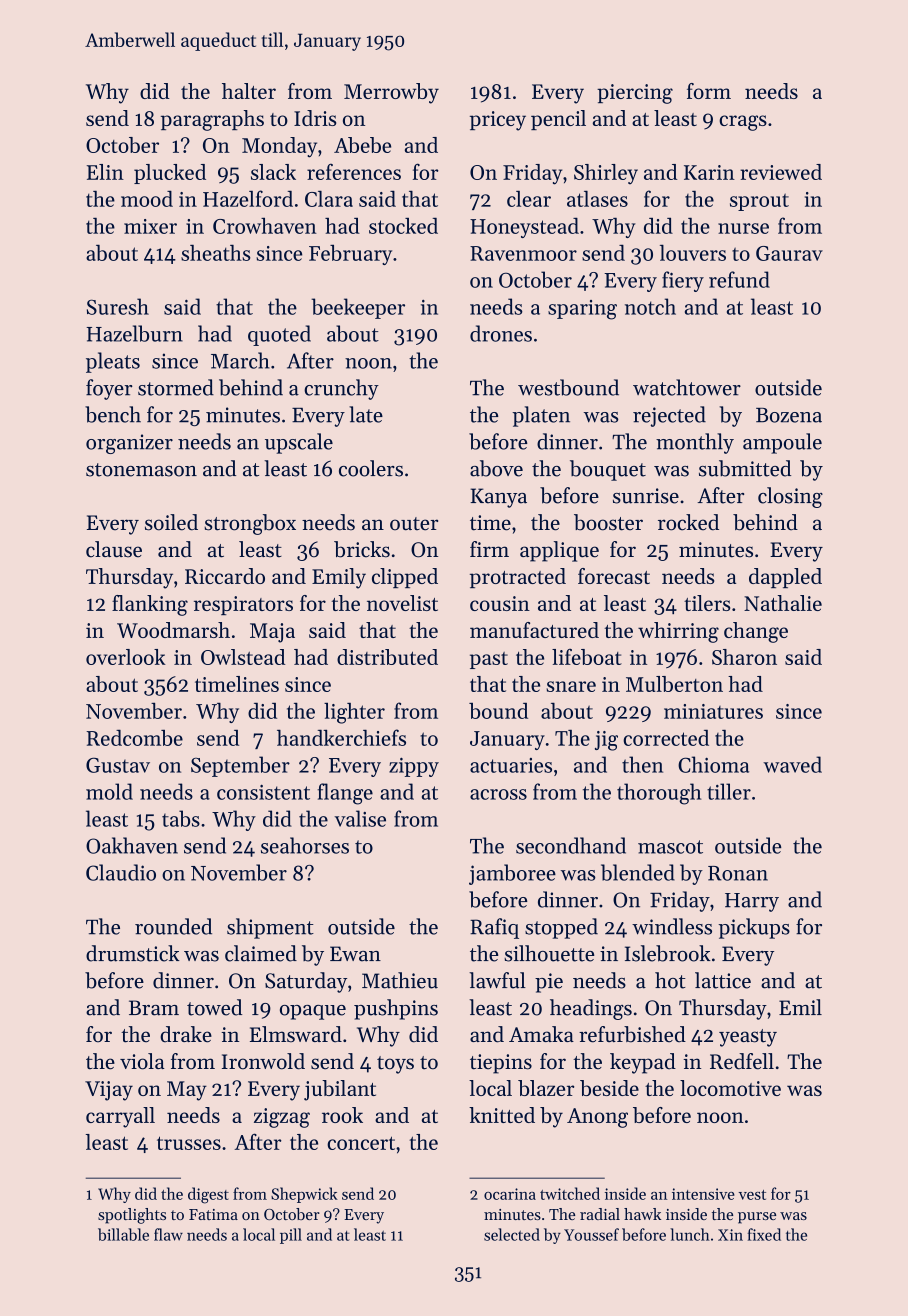  Describe the element at coordinates (150, 226) in the page. I see `mixer` at that location.
